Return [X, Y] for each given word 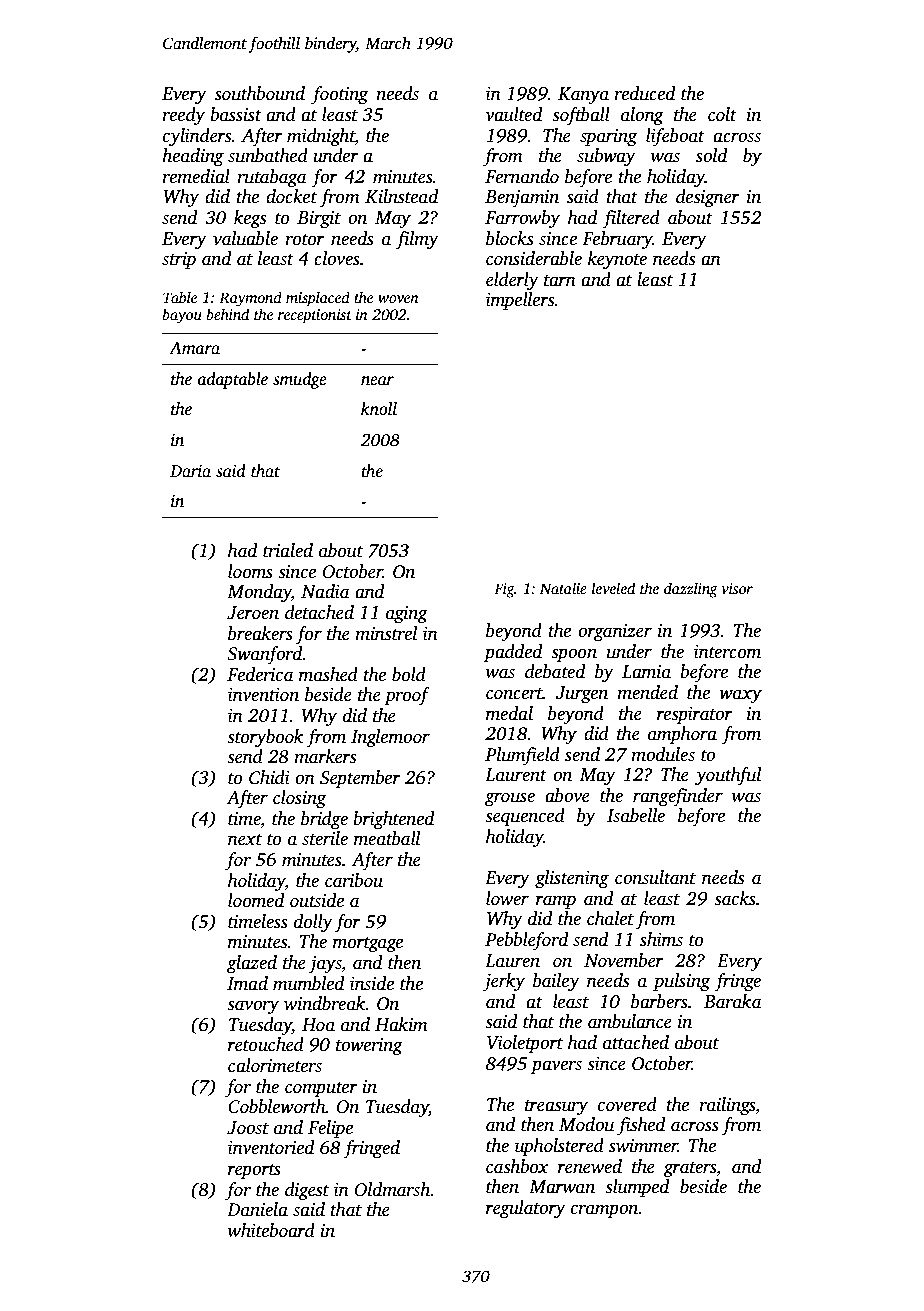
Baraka [733, 1001]
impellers [520, 301]
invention [263, 695]
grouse [510, 799]
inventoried [271, 1147]
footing [339, 95]
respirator [695, 715]
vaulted [514, 114]
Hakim [401, 1024]
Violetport [525, 1044]
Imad [247, 983]
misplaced [318, 299]
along [642, 116]
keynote [617, 260]
